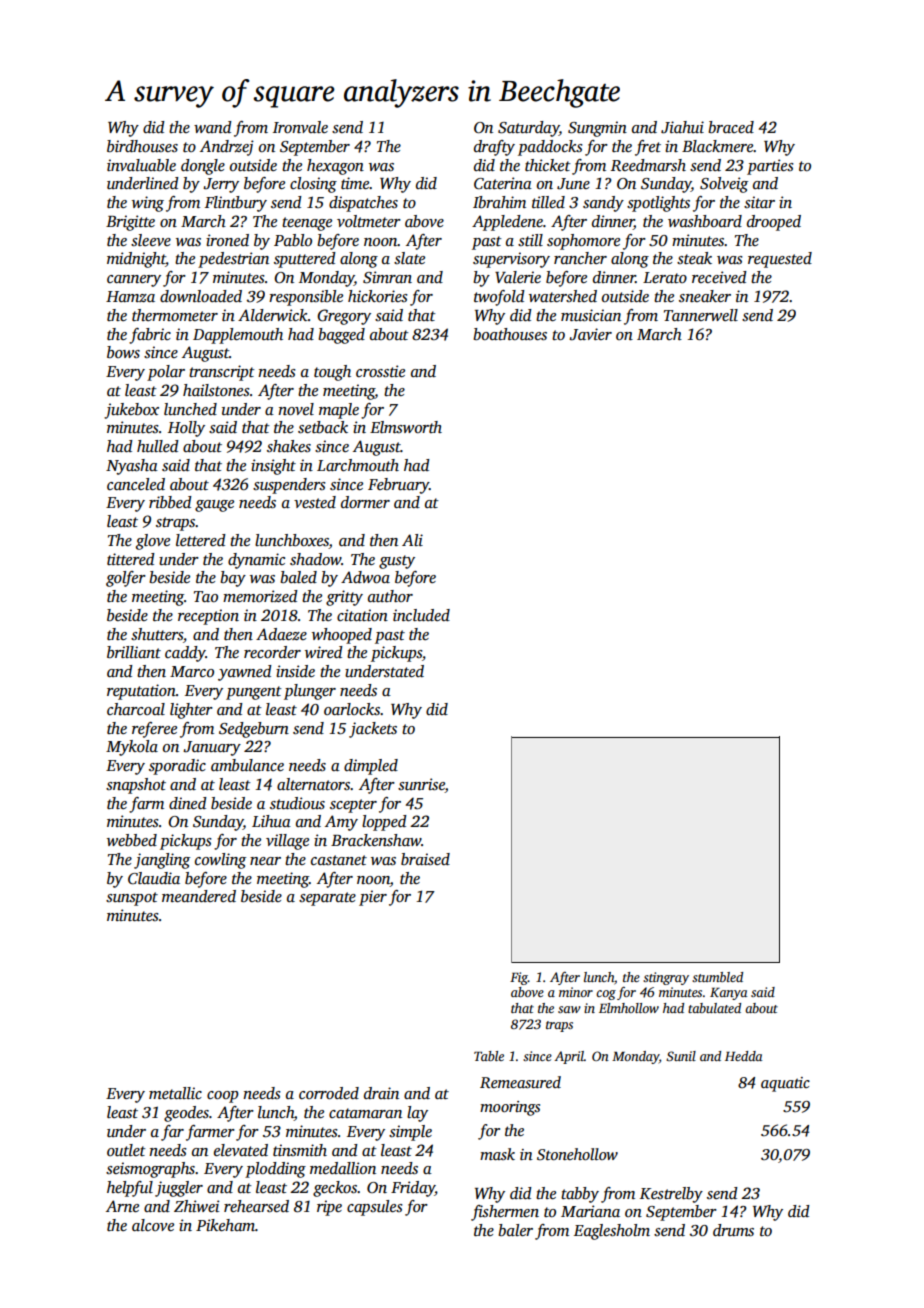  Describe the element at coordinates (510, 334) in the page. I see `boathouses` at that location.
